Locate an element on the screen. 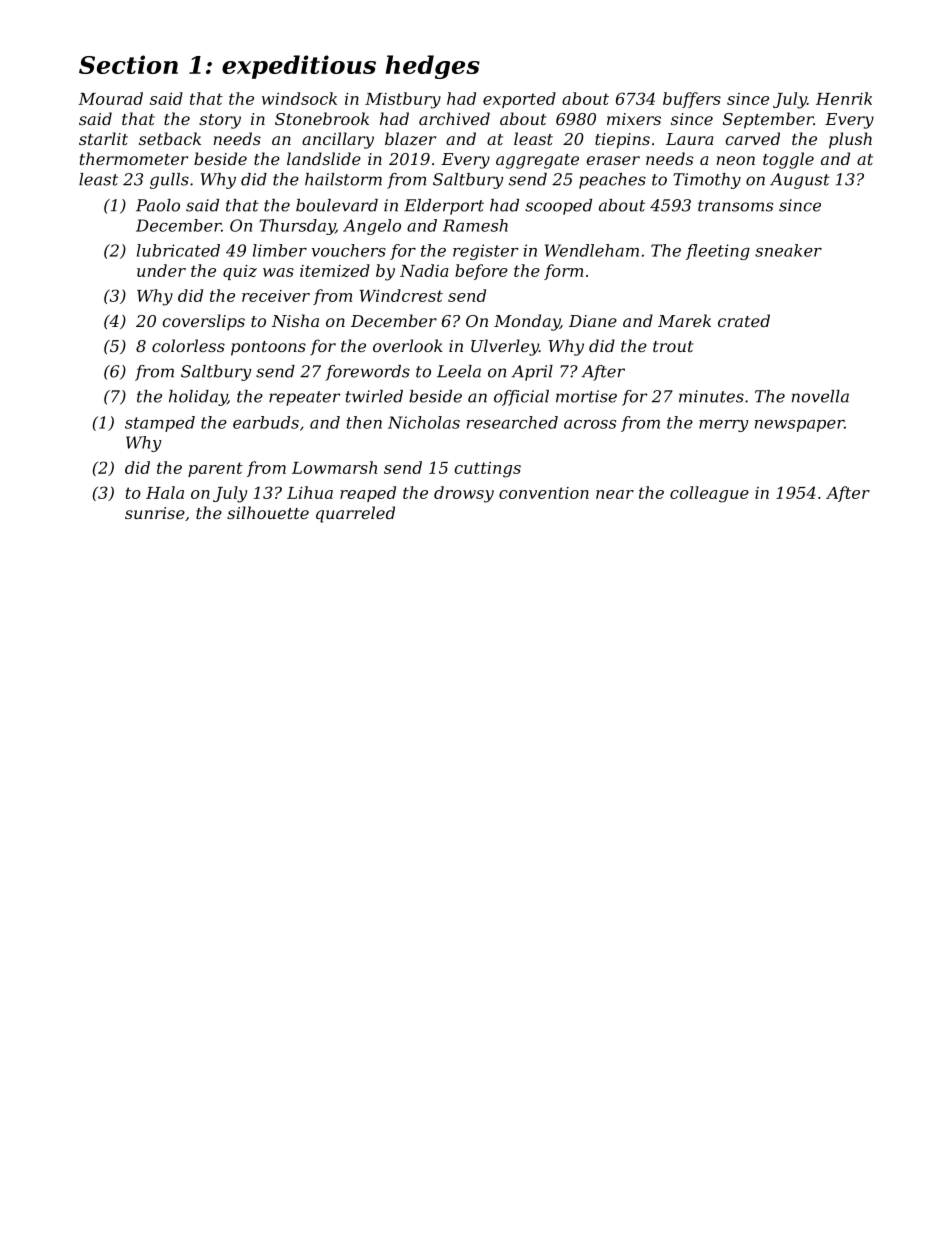 This screenshot has height=1233, width=952. August is located at coordinates (800, 181).
